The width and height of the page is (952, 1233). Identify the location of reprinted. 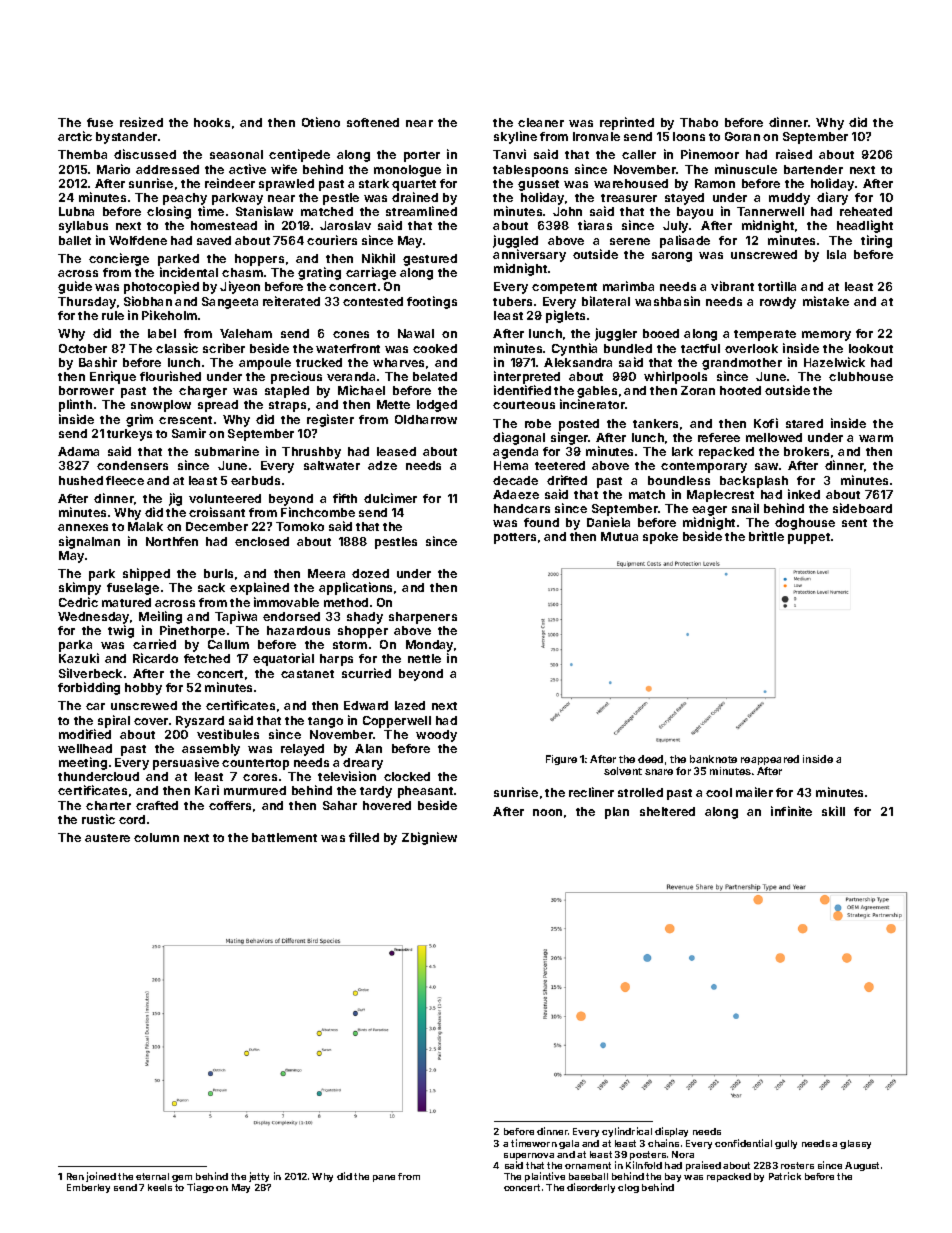
(627, 123).
